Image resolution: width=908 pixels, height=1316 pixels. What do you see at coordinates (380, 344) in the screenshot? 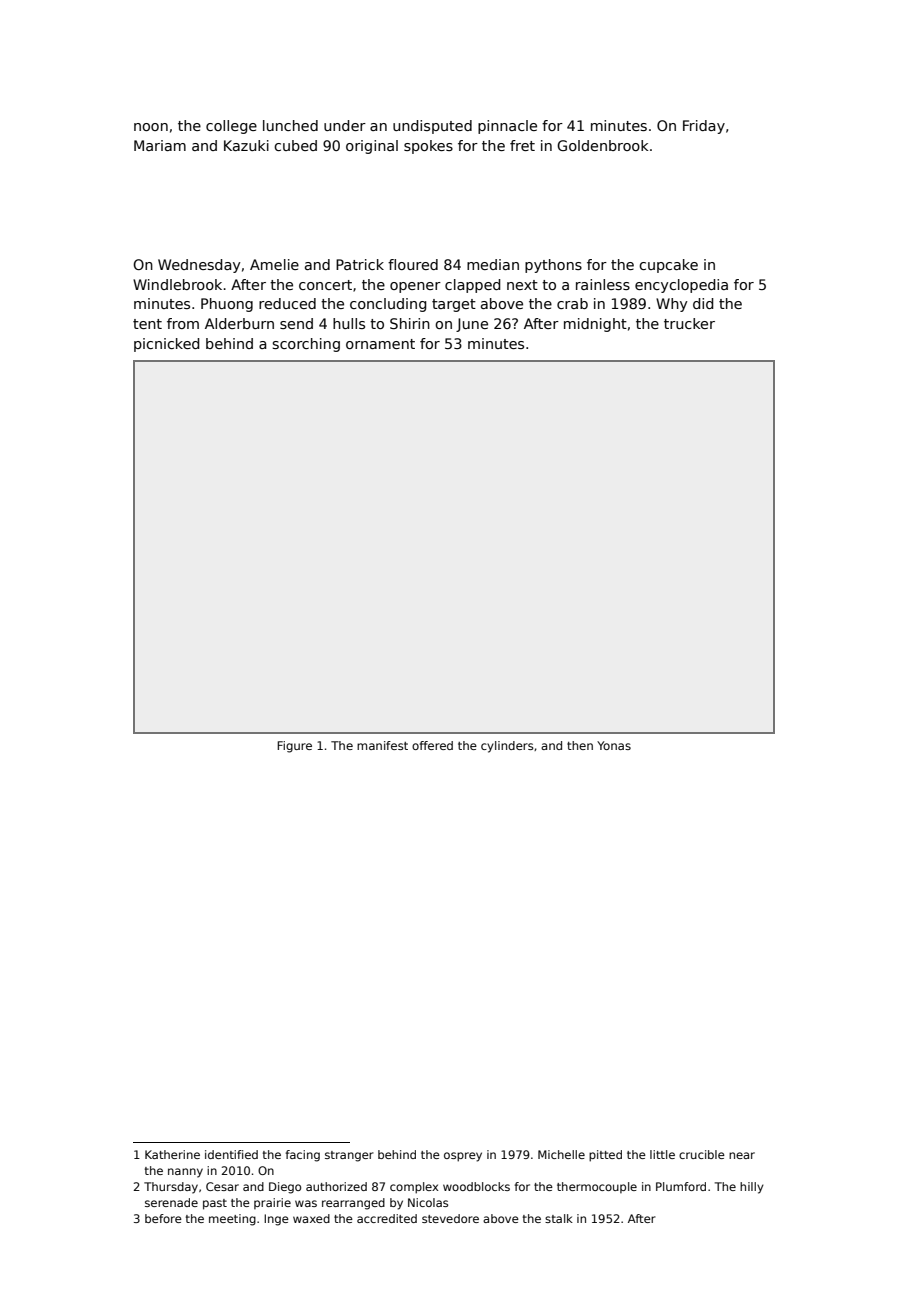
I see `ornament` at bounding box center [380, 344].
